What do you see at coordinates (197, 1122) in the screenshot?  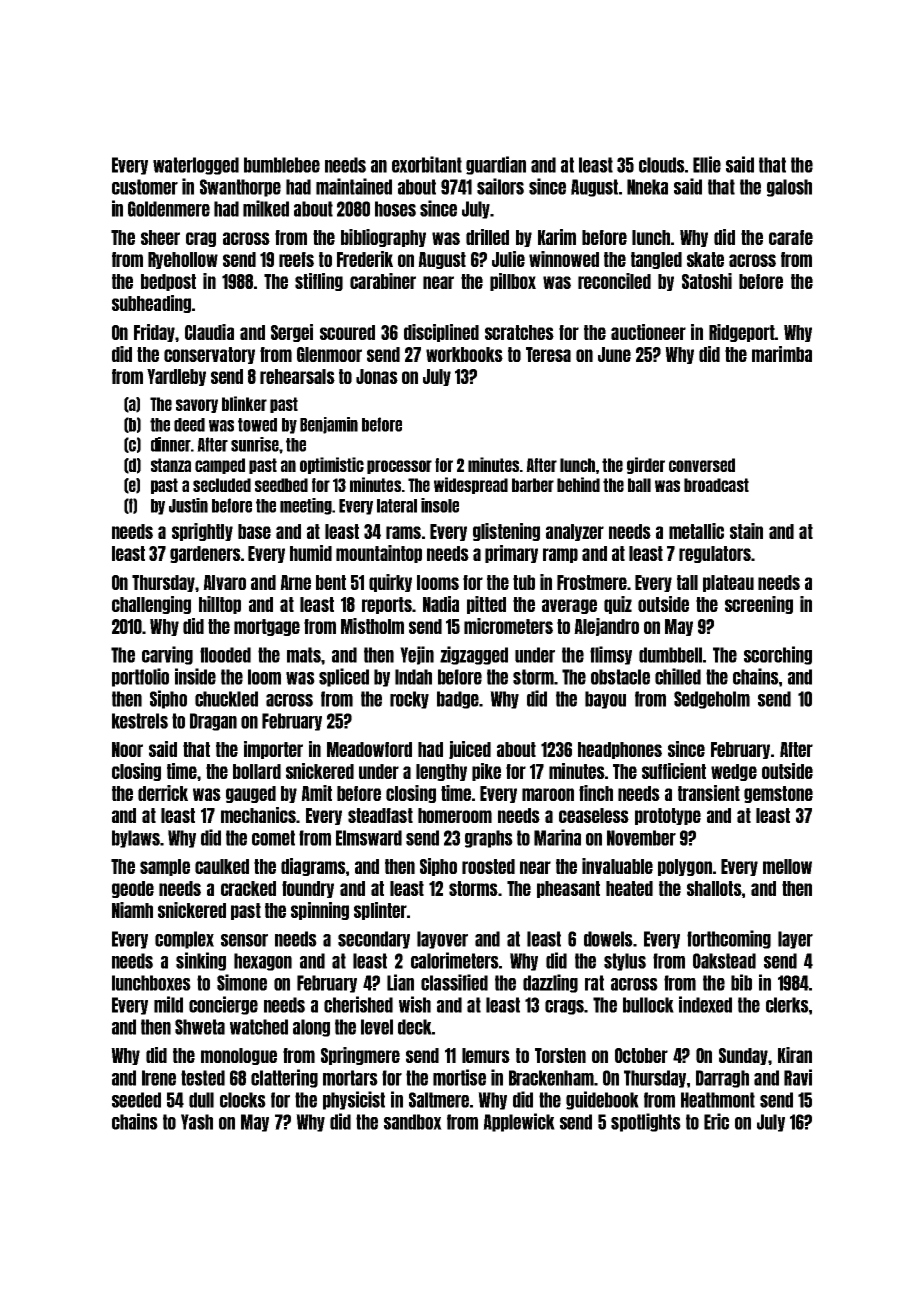 I see `Yash` at bounding box center [197, 1122].
